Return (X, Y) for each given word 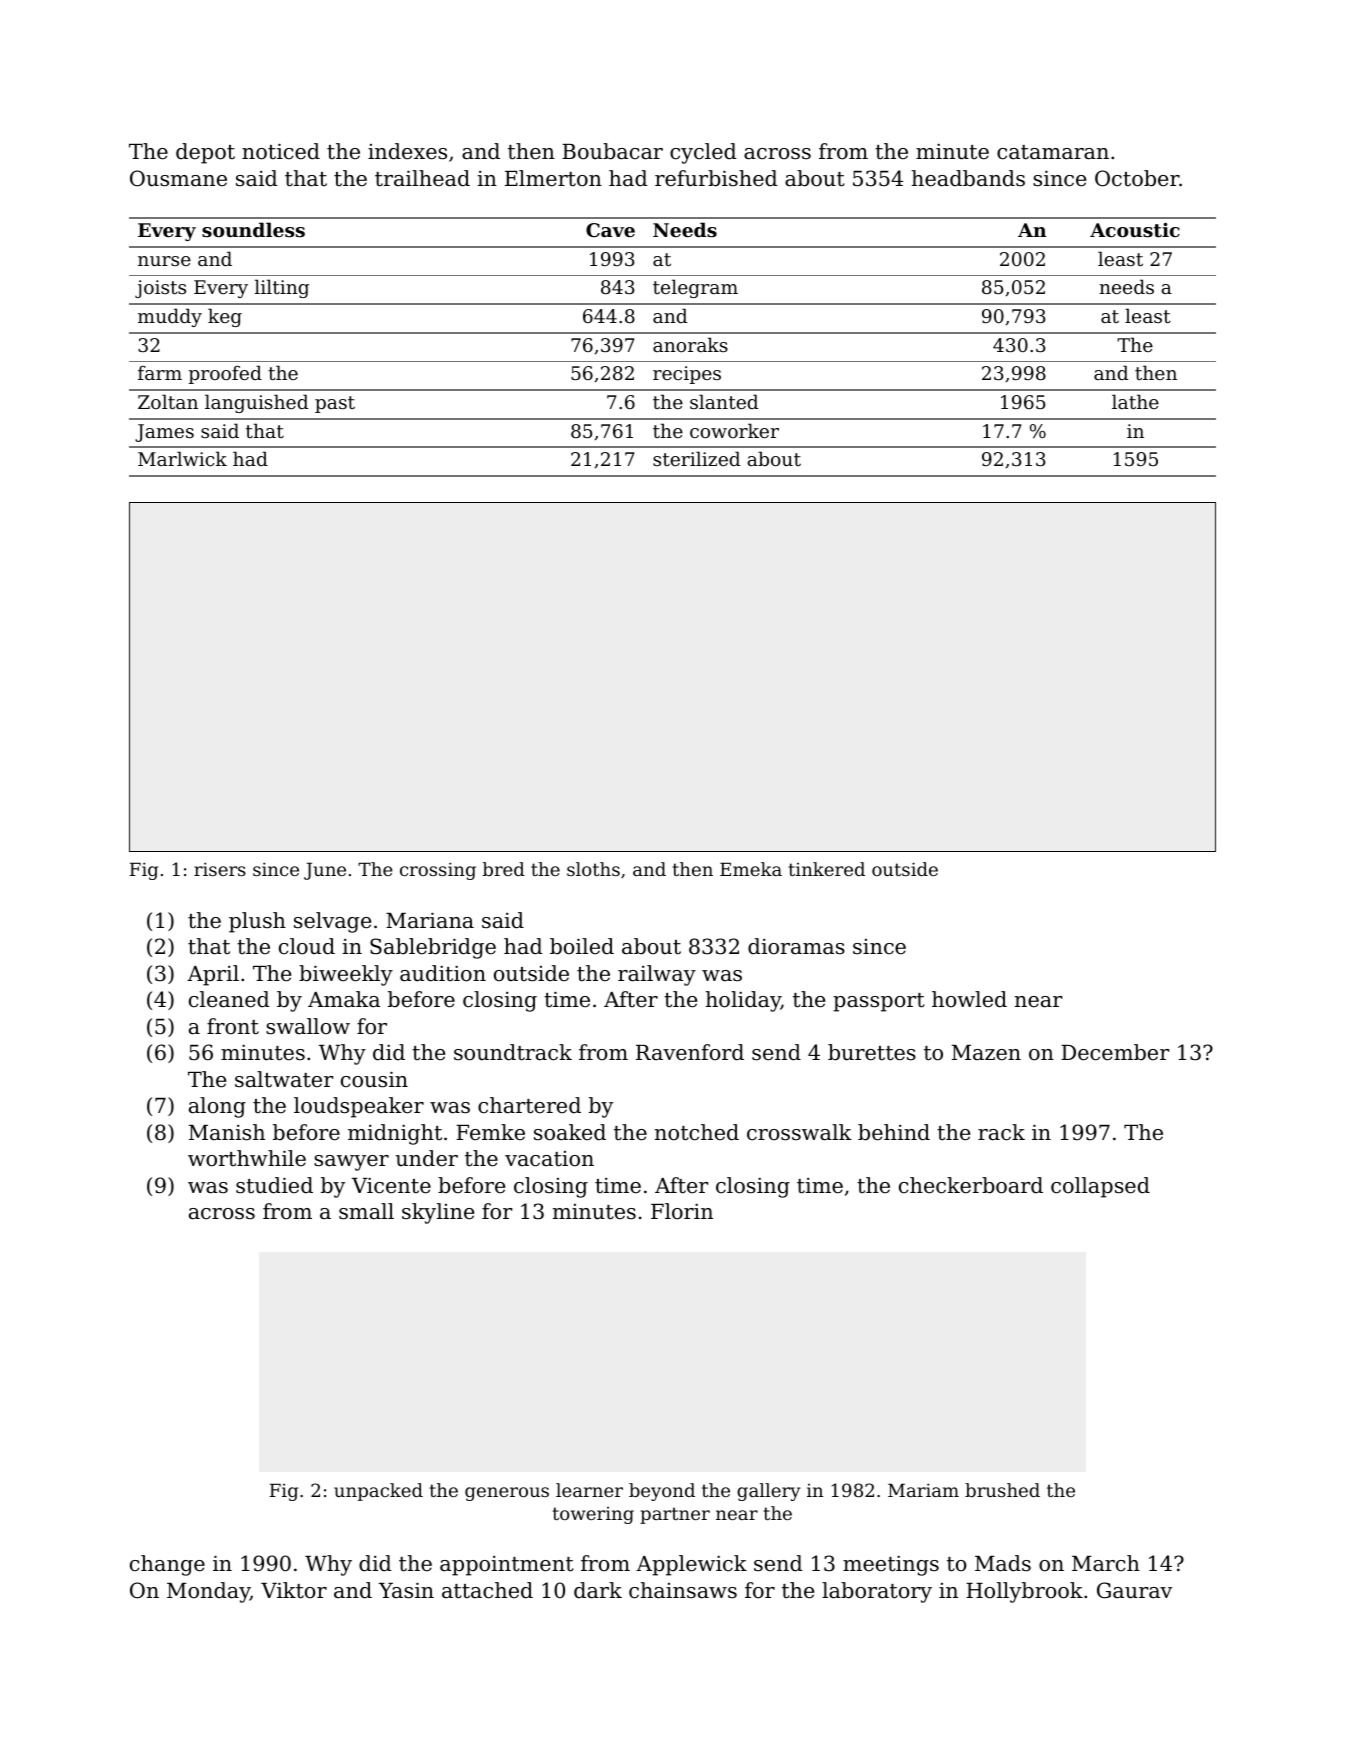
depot (205, 153)
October (1137, 178)
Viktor (294, 1590)
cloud (307, 946)
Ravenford (690, 1052)
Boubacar (612, 151)
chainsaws (683, 1590)
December (1115, 1052)
